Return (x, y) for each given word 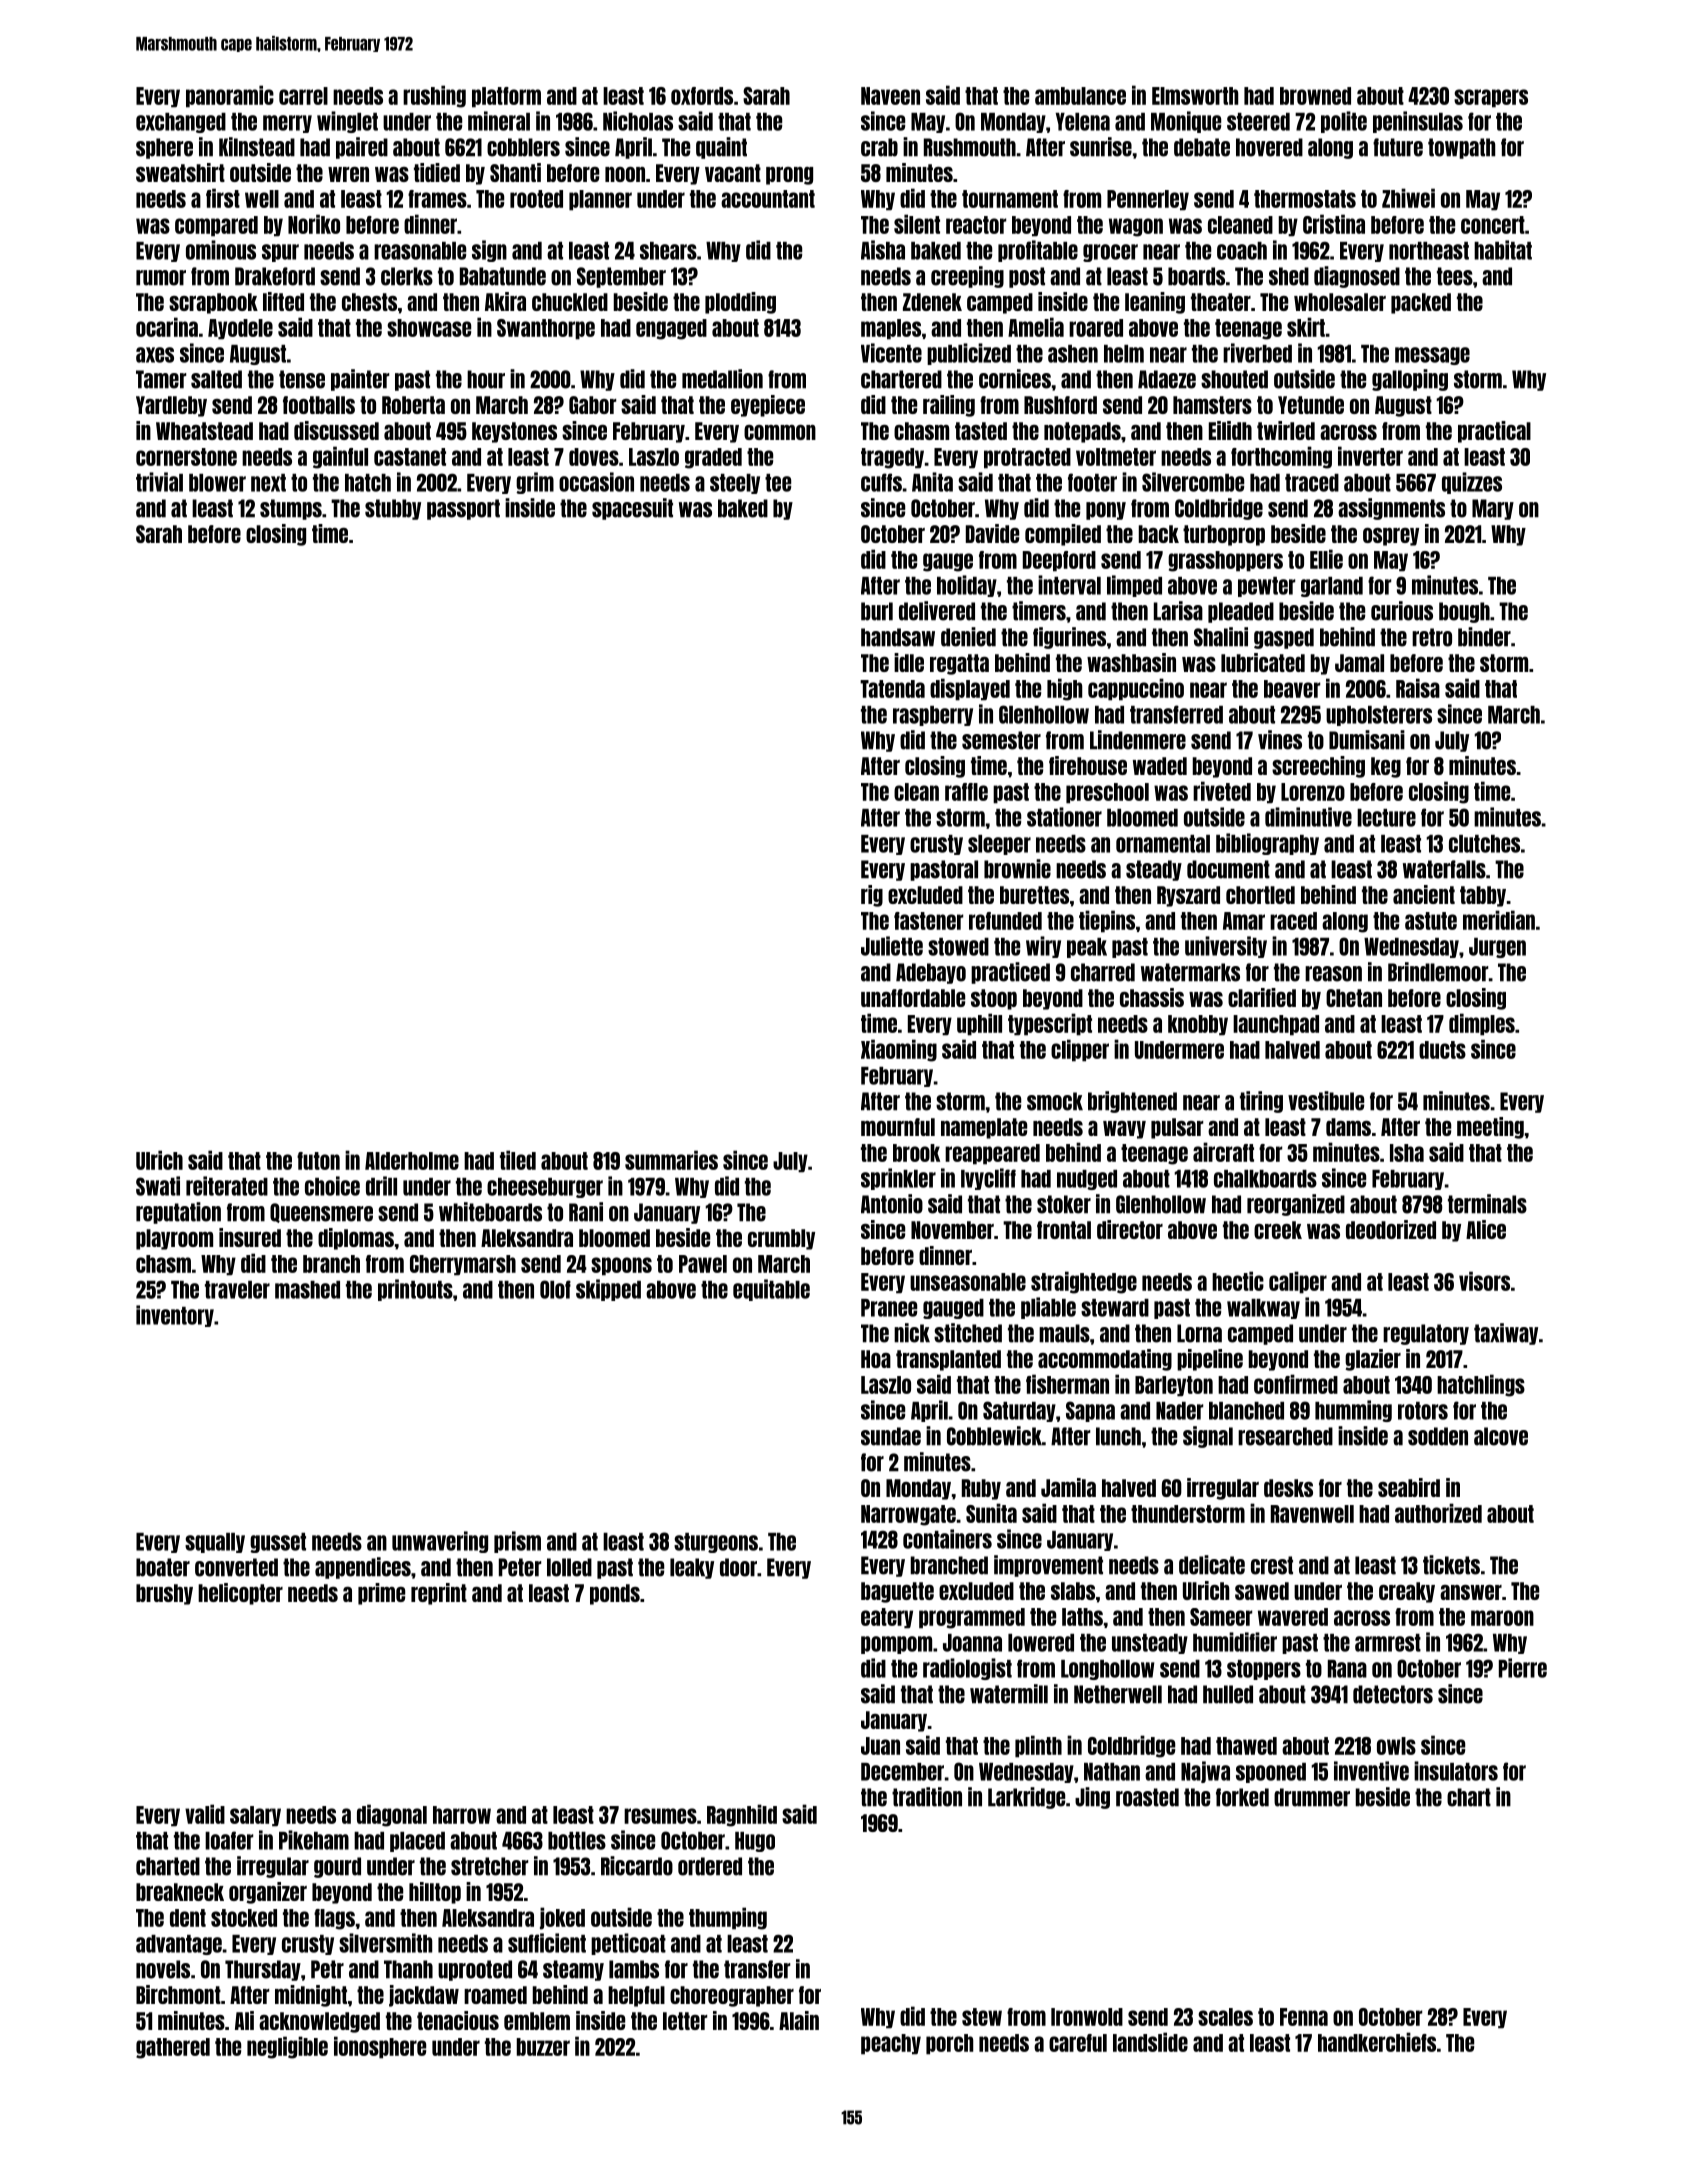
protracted (1027, 458)
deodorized (1391, 1229)
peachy (891, 2044)
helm (1124, 354)
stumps (291, 509)
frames (437, 199)
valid (205, 1814)
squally (215, 1543)
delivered (937, 611)
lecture (1386, 818)
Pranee (889, 1308)
